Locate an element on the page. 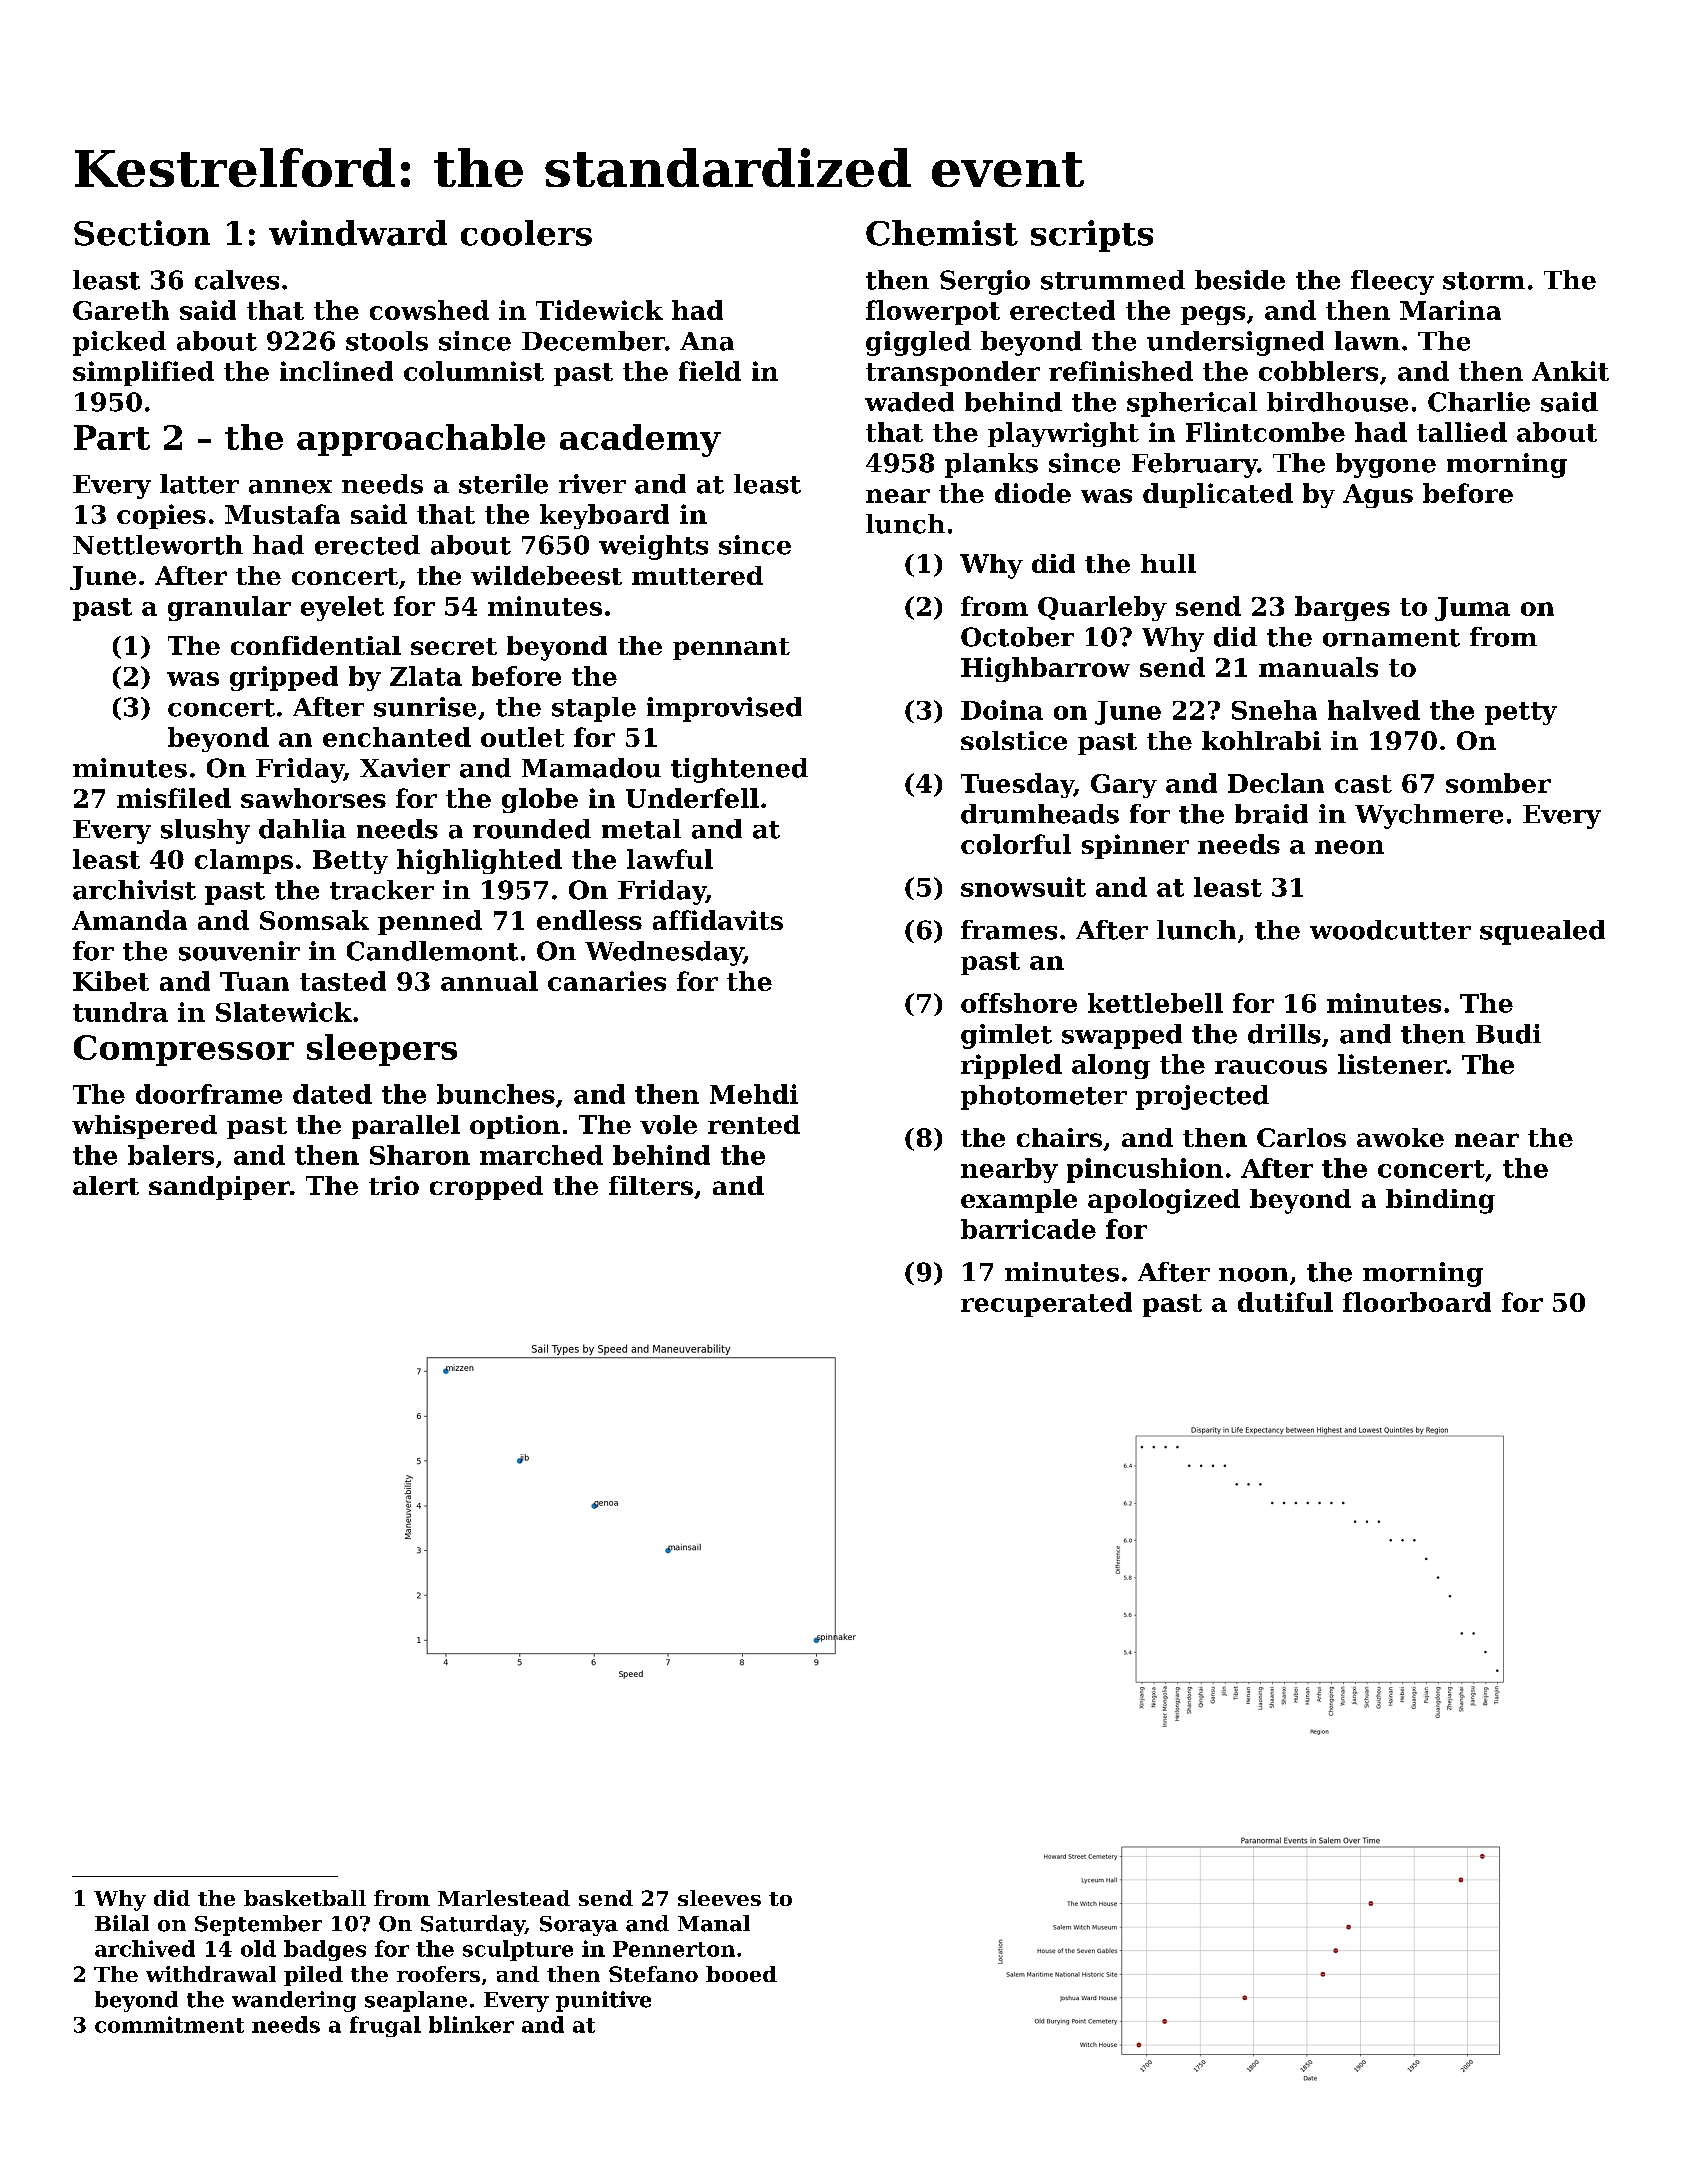  solstice is located at coordinates (1014, 740).
